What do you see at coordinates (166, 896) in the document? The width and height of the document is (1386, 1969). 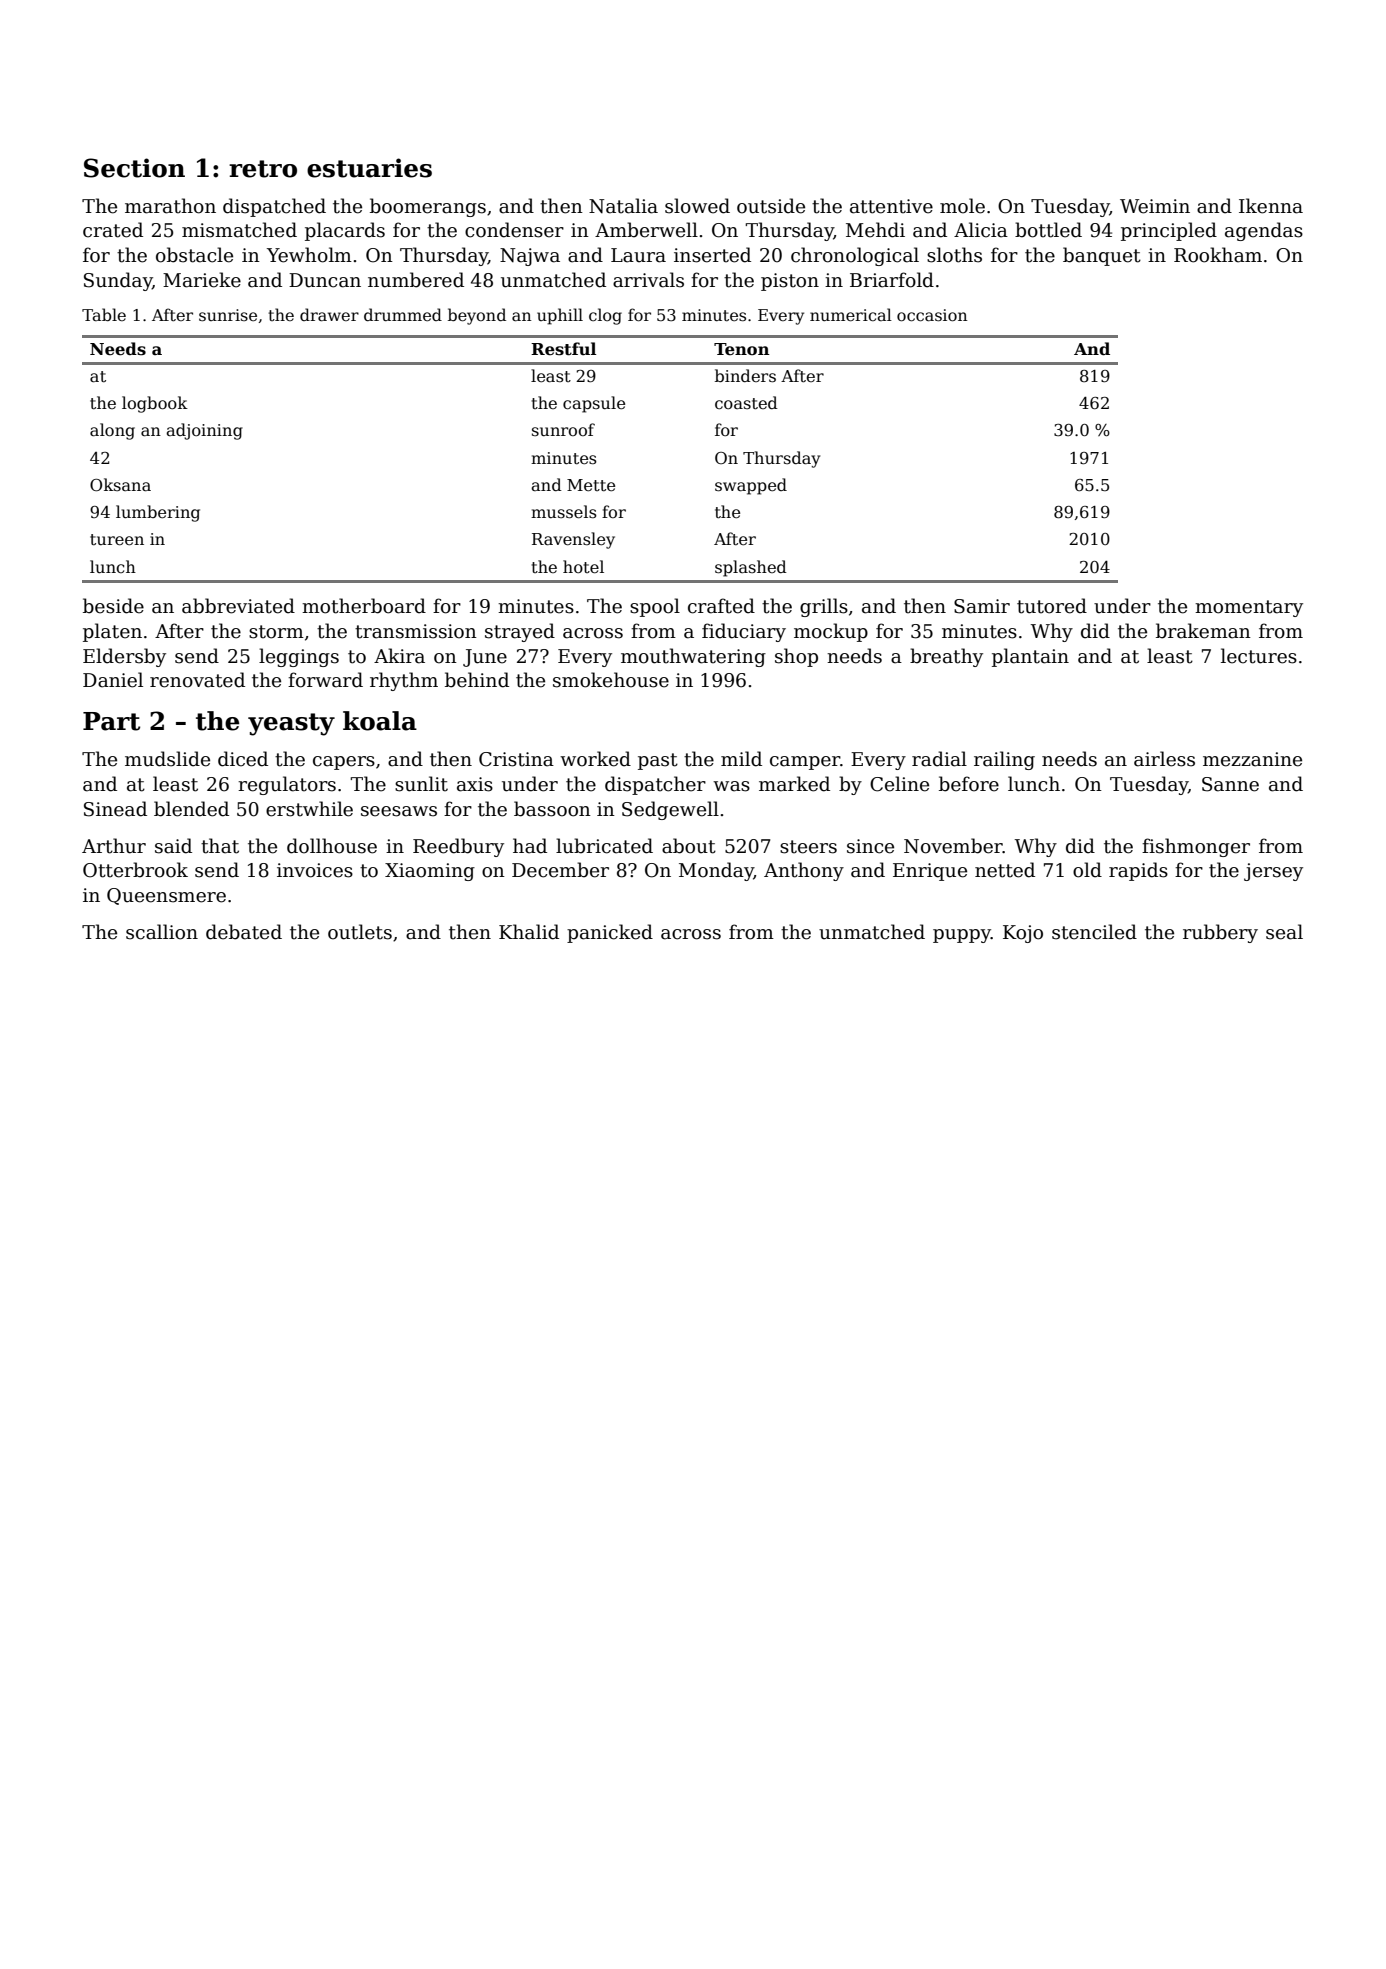 I see `Queensmere` at bounding box center [166, 896].
